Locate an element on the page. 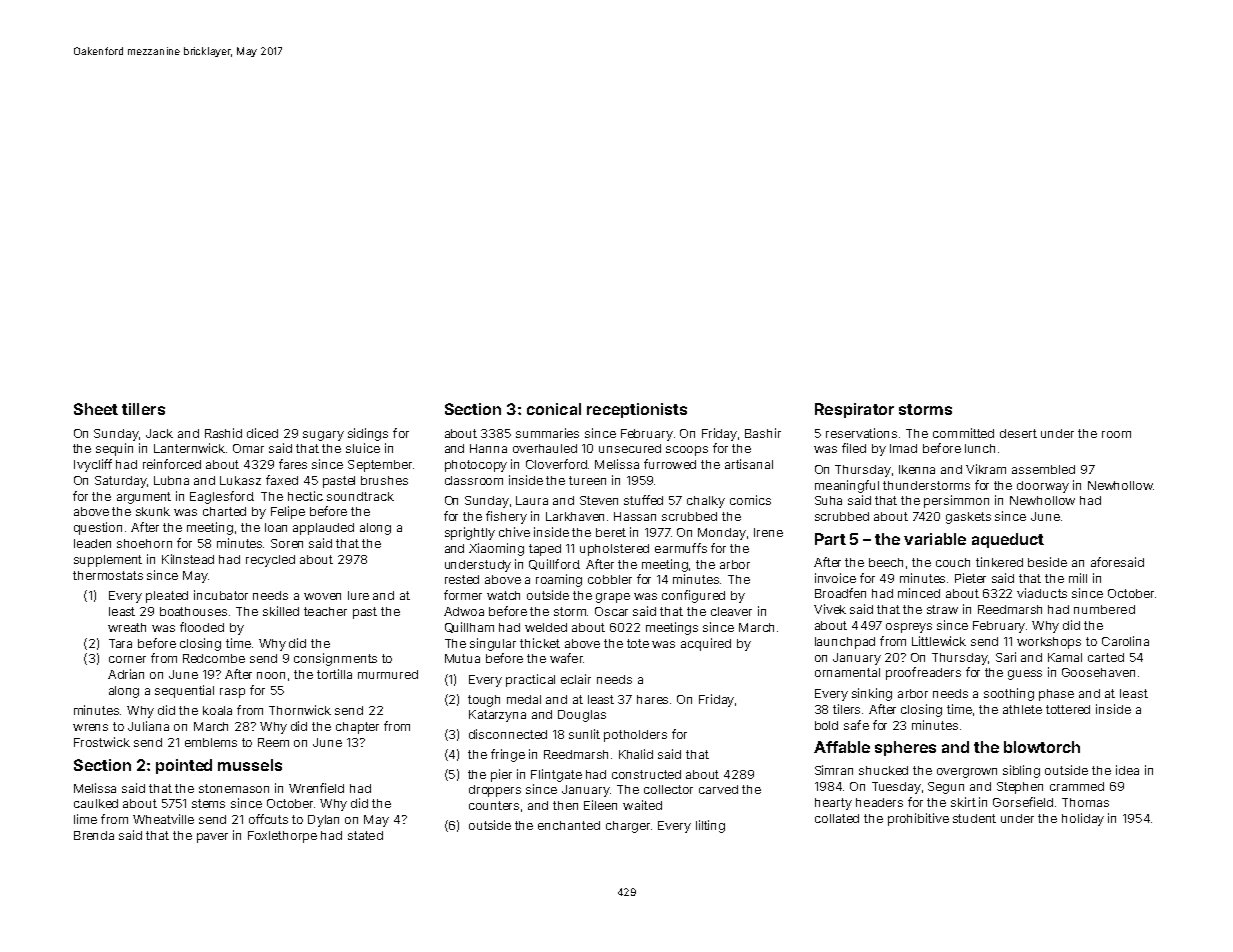 Image resolution: width=1233 pixels, height=952 pixels. Tara is located at coordinates (120, 643).
